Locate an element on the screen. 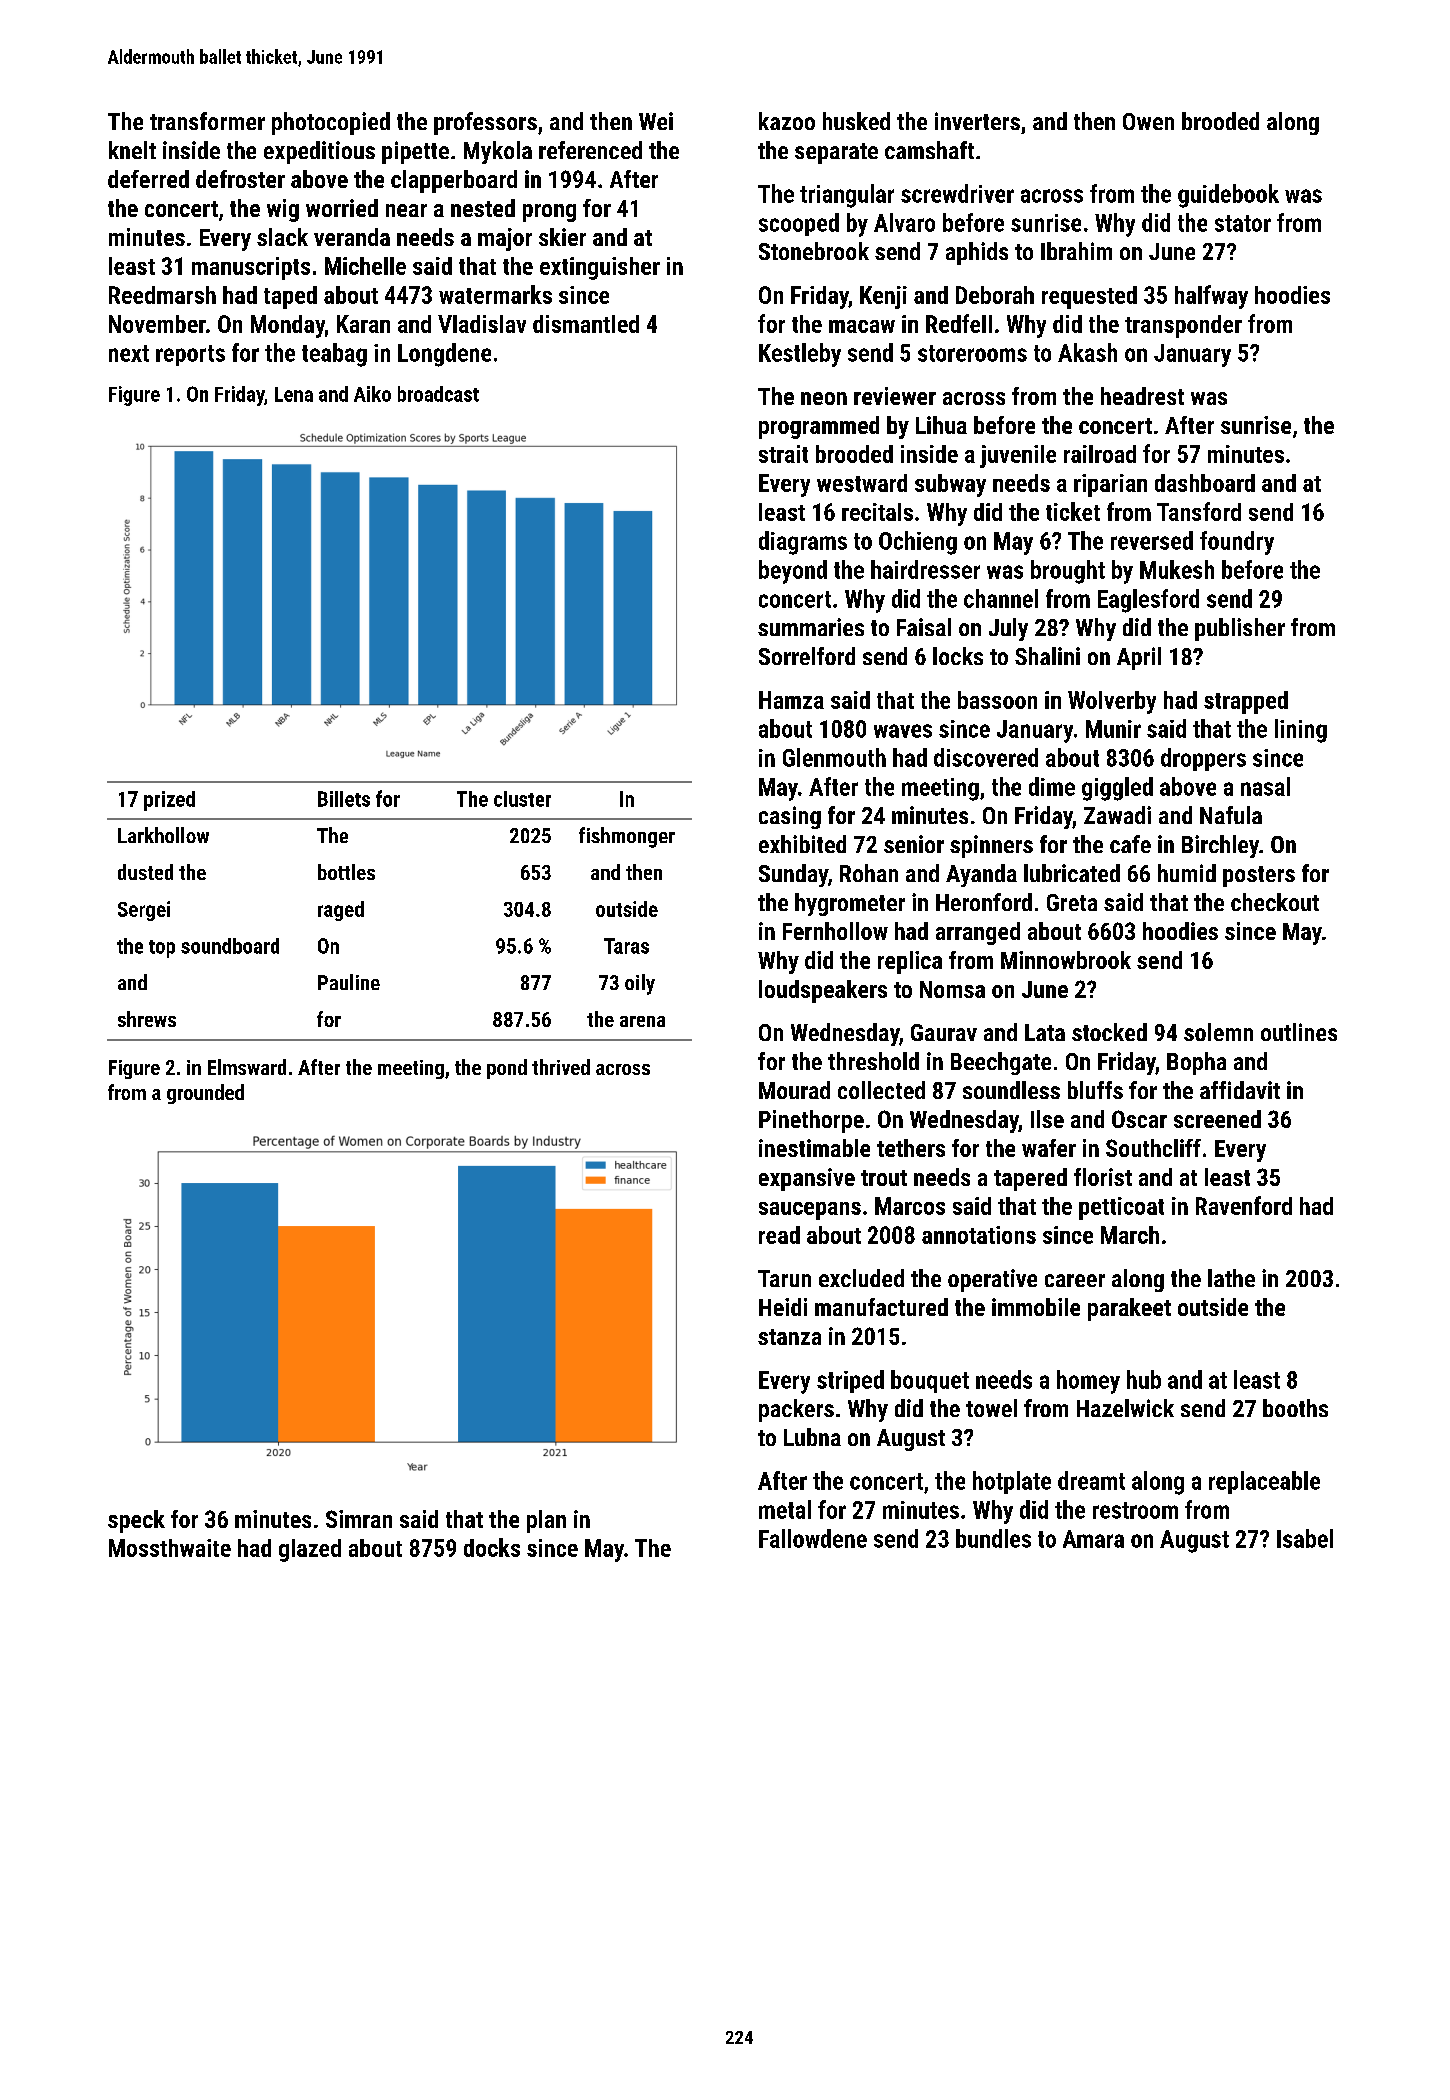 This screenshot has width=1450, height=2100. foundry is located at coordinates (1237, 543).
